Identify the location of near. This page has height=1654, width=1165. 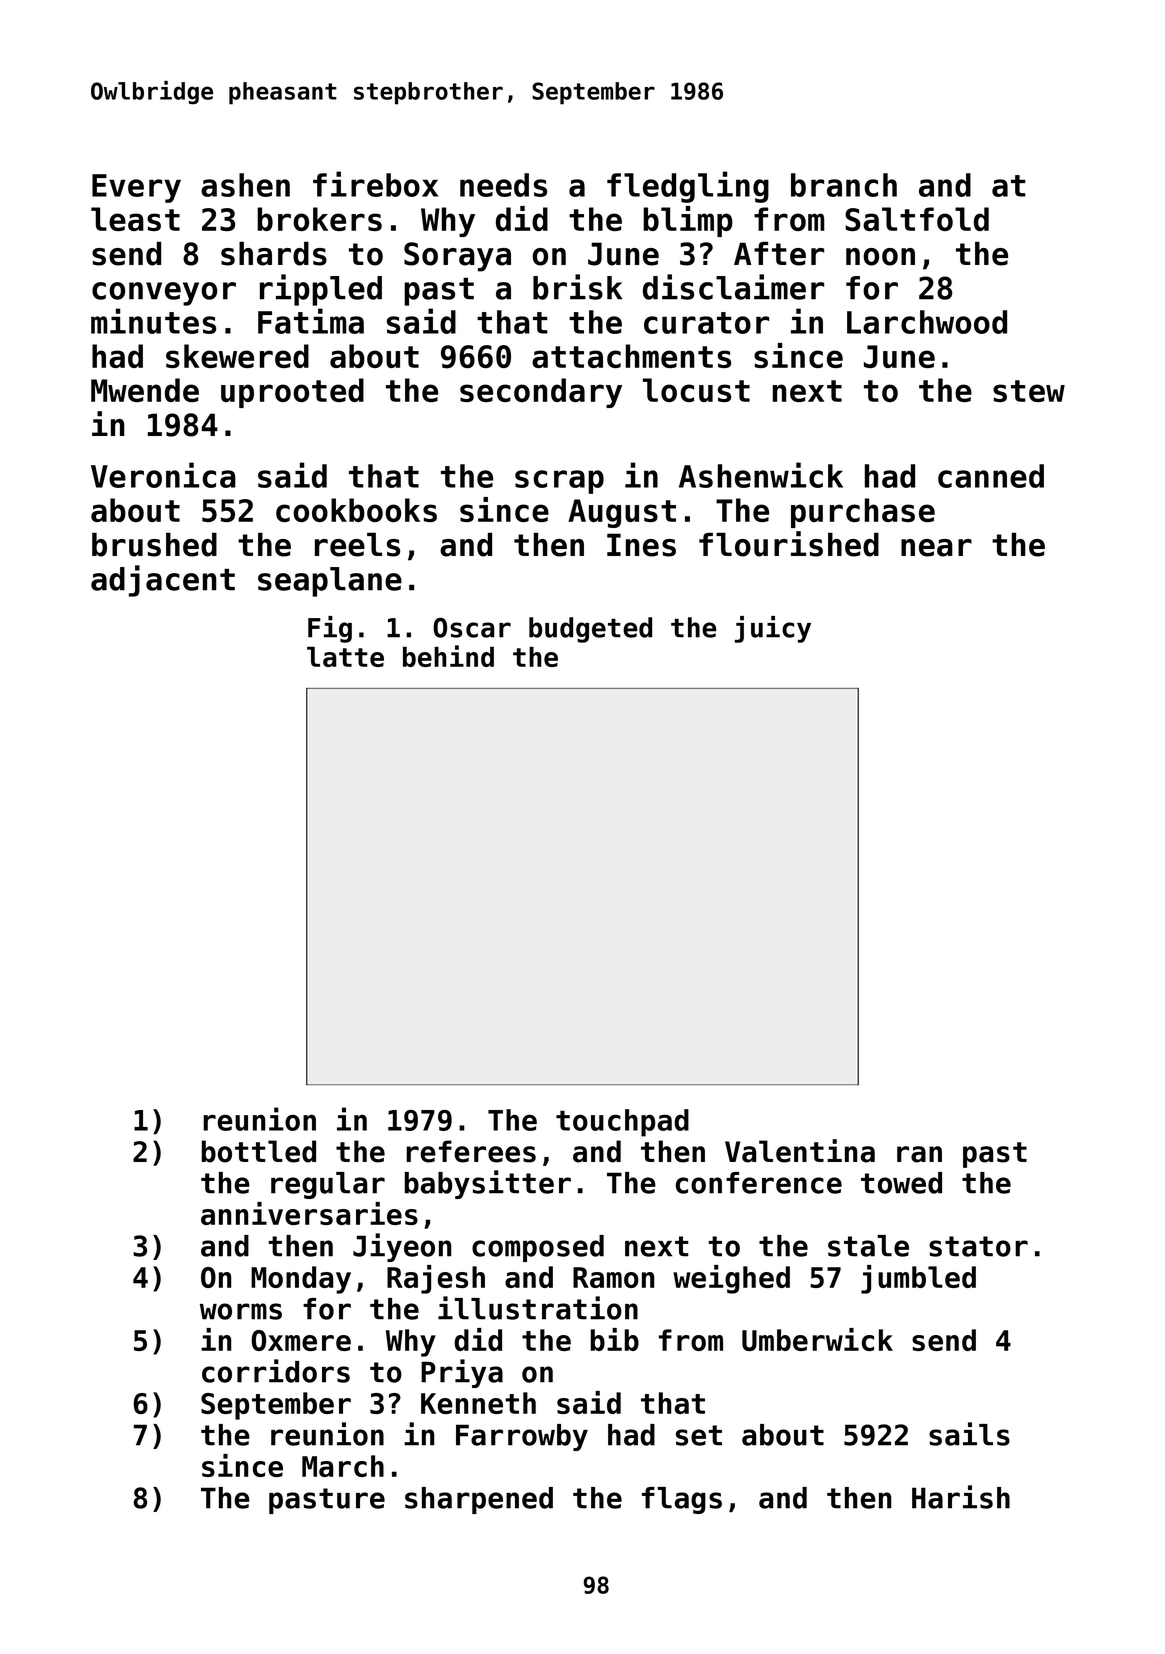
(936, 548).
